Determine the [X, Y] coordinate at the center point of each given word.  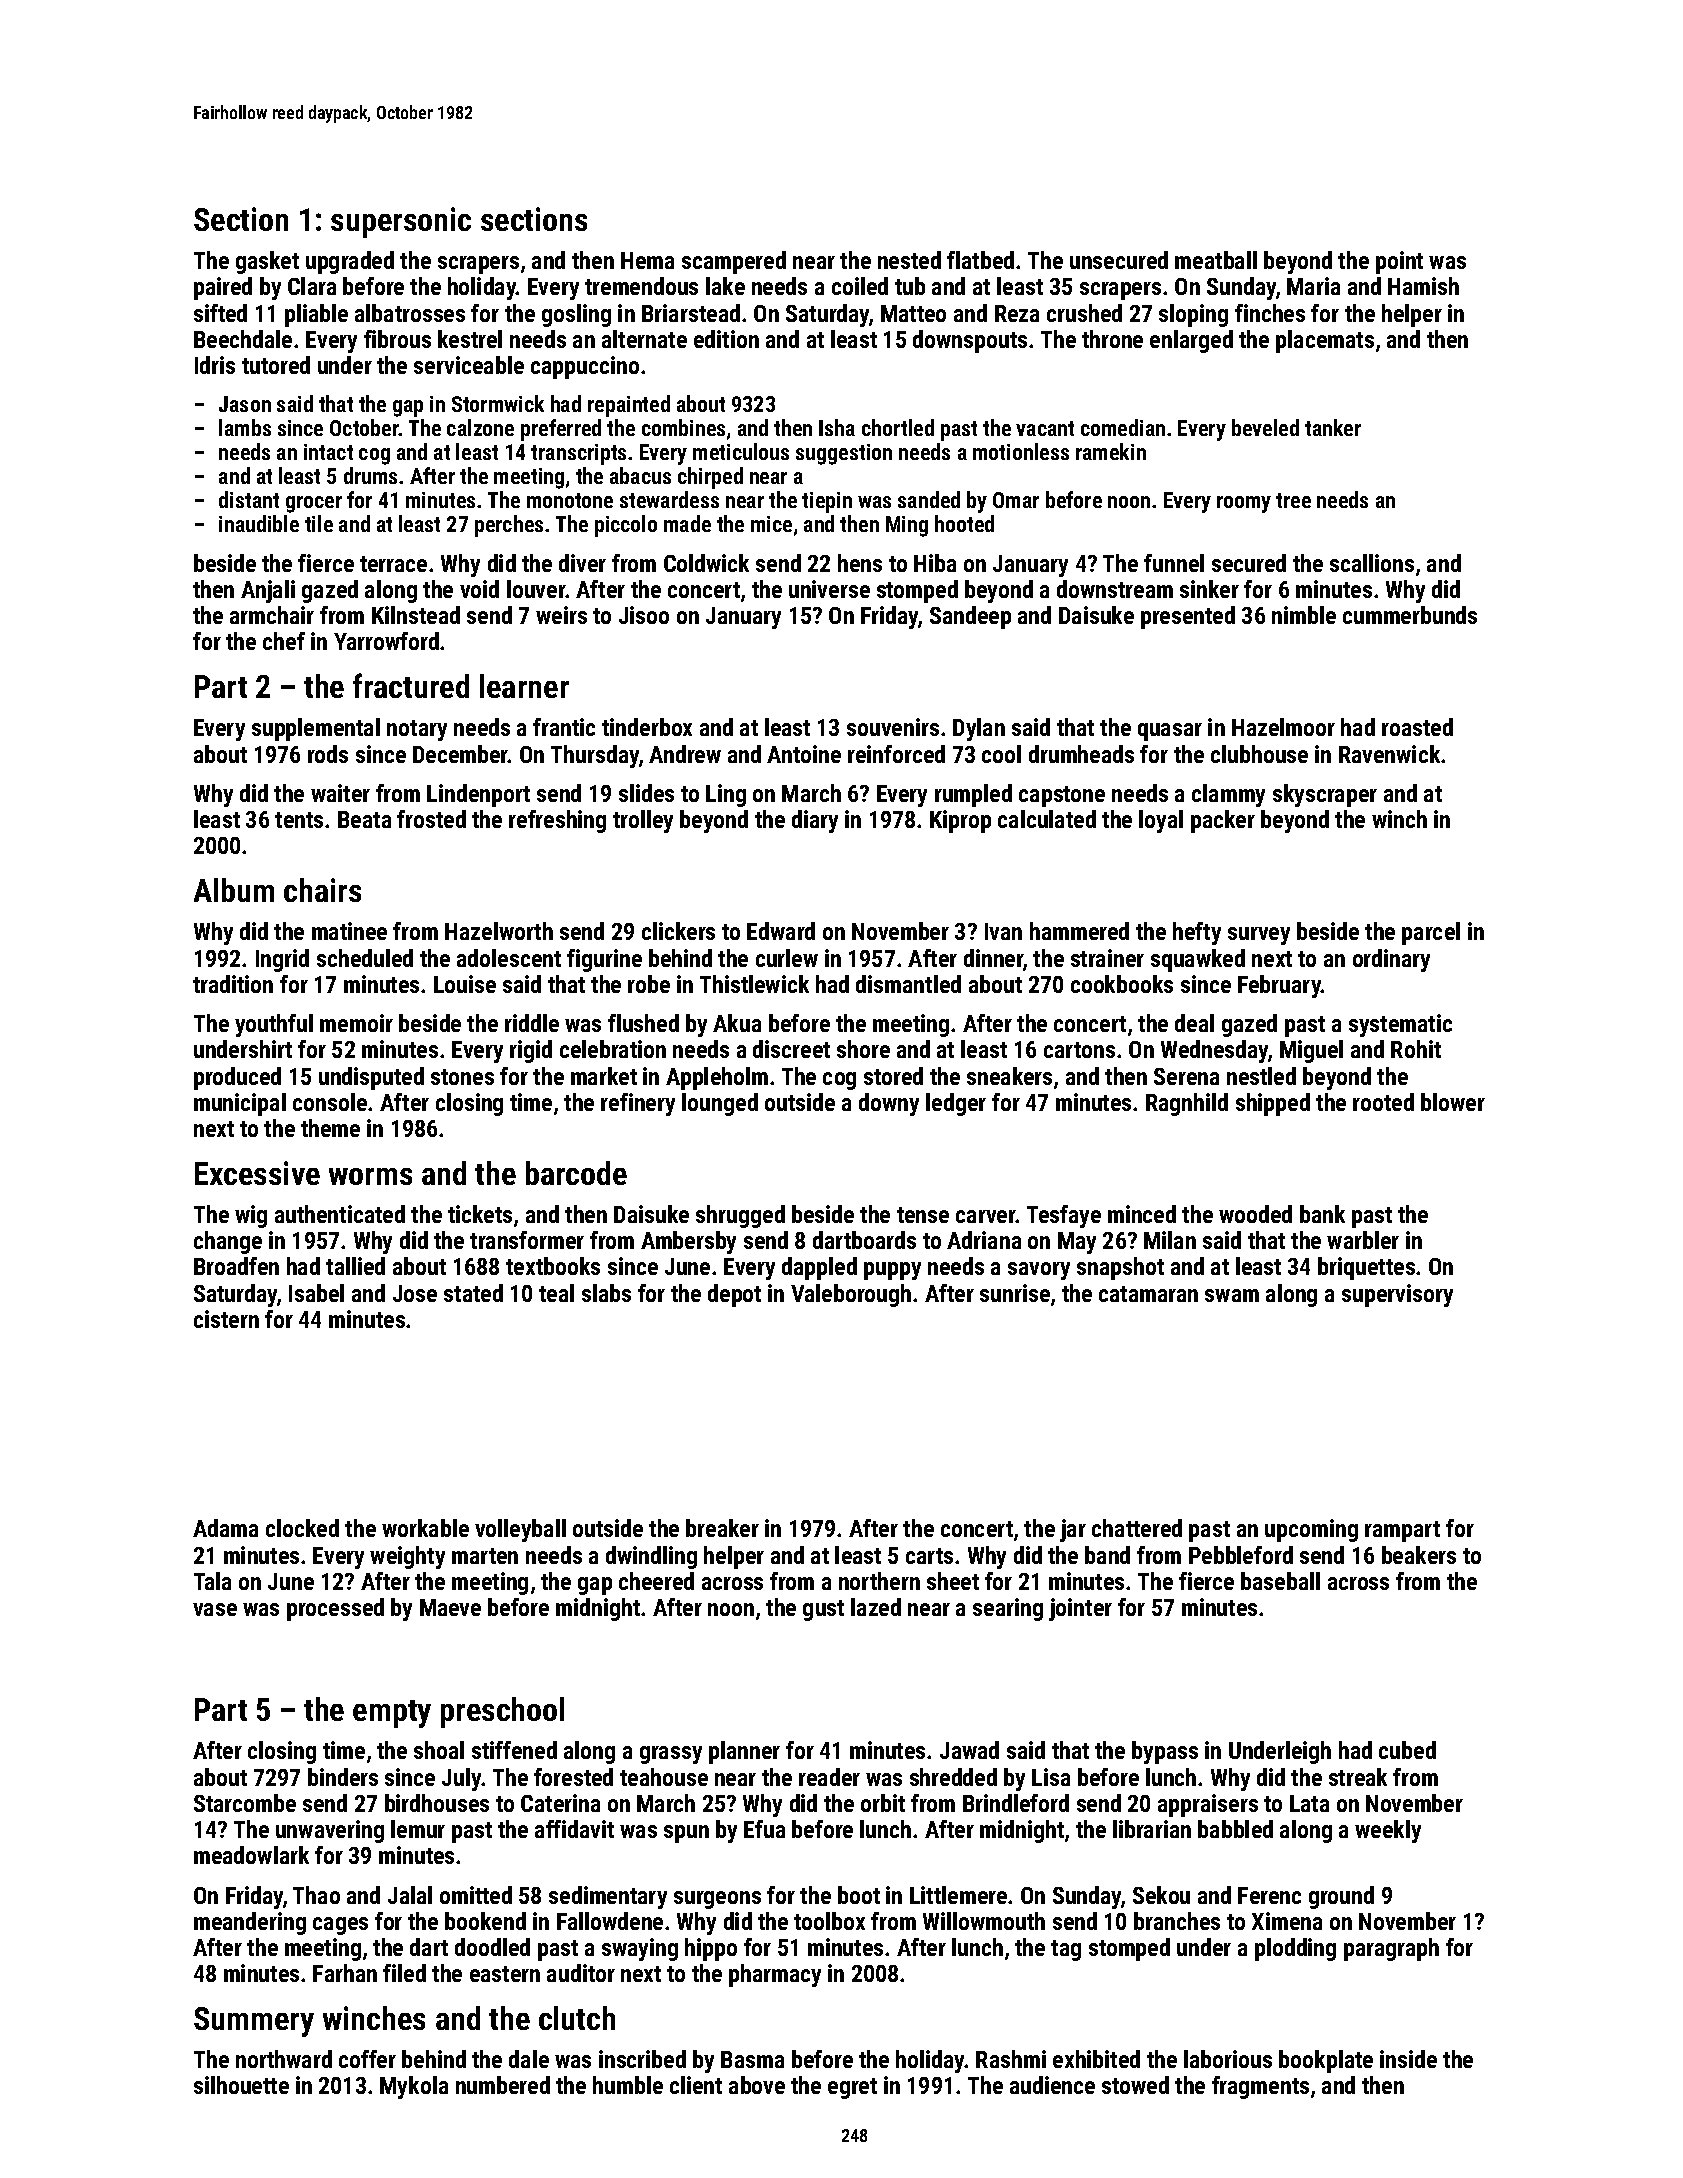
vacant [1045, 428]
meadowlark [251, 1855]
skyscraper [1325, 795]
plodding [1295, 1949]
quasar [1170, 732]
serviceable [469, 365]
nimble [1304, 615]
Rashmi [1011, 2059]
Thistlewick [754, 984]
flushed [643, 1023]
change [228, 1242]
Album [234, 890]
